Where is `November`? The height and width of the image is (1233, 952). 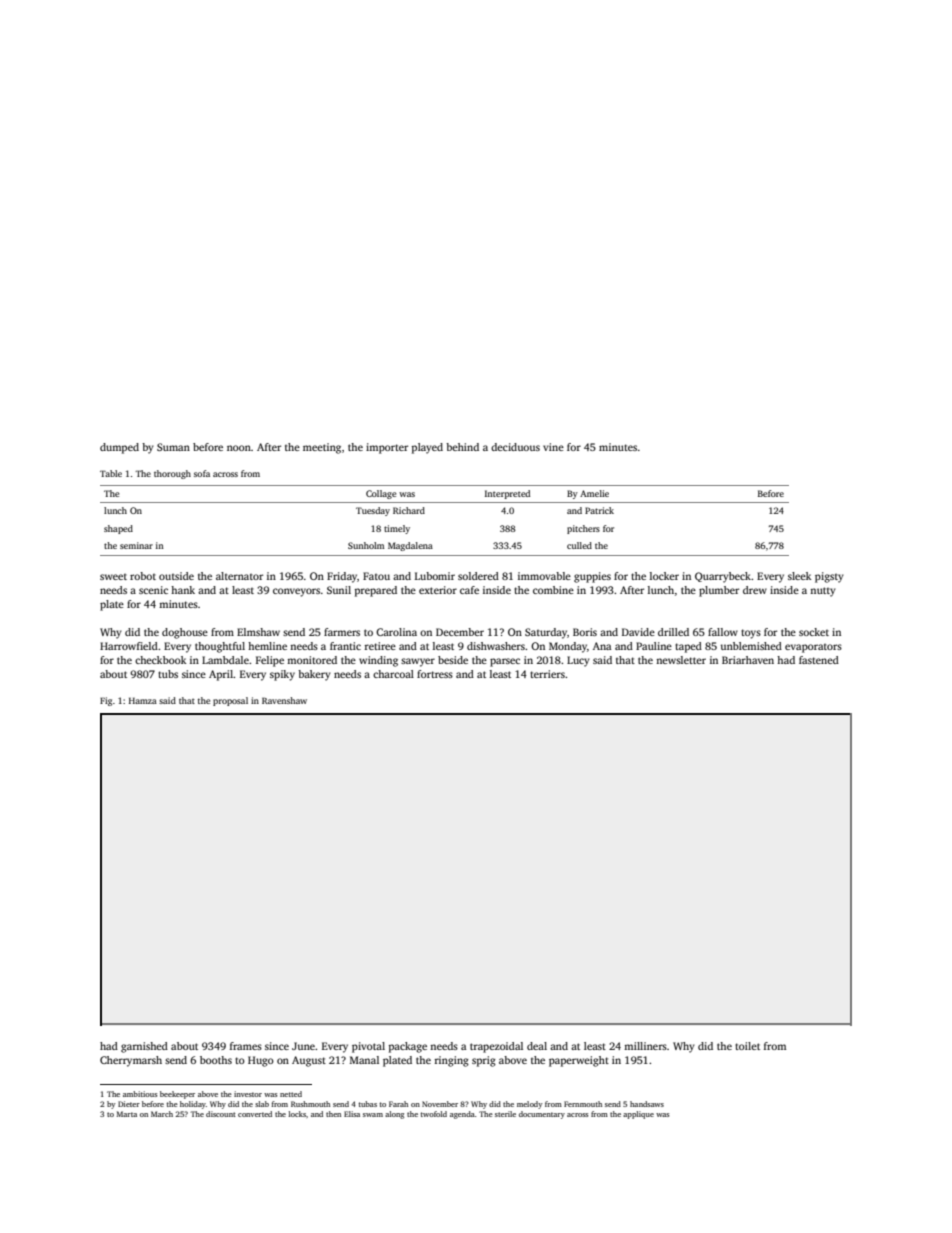 November is located at coordinates (440, 1104).
